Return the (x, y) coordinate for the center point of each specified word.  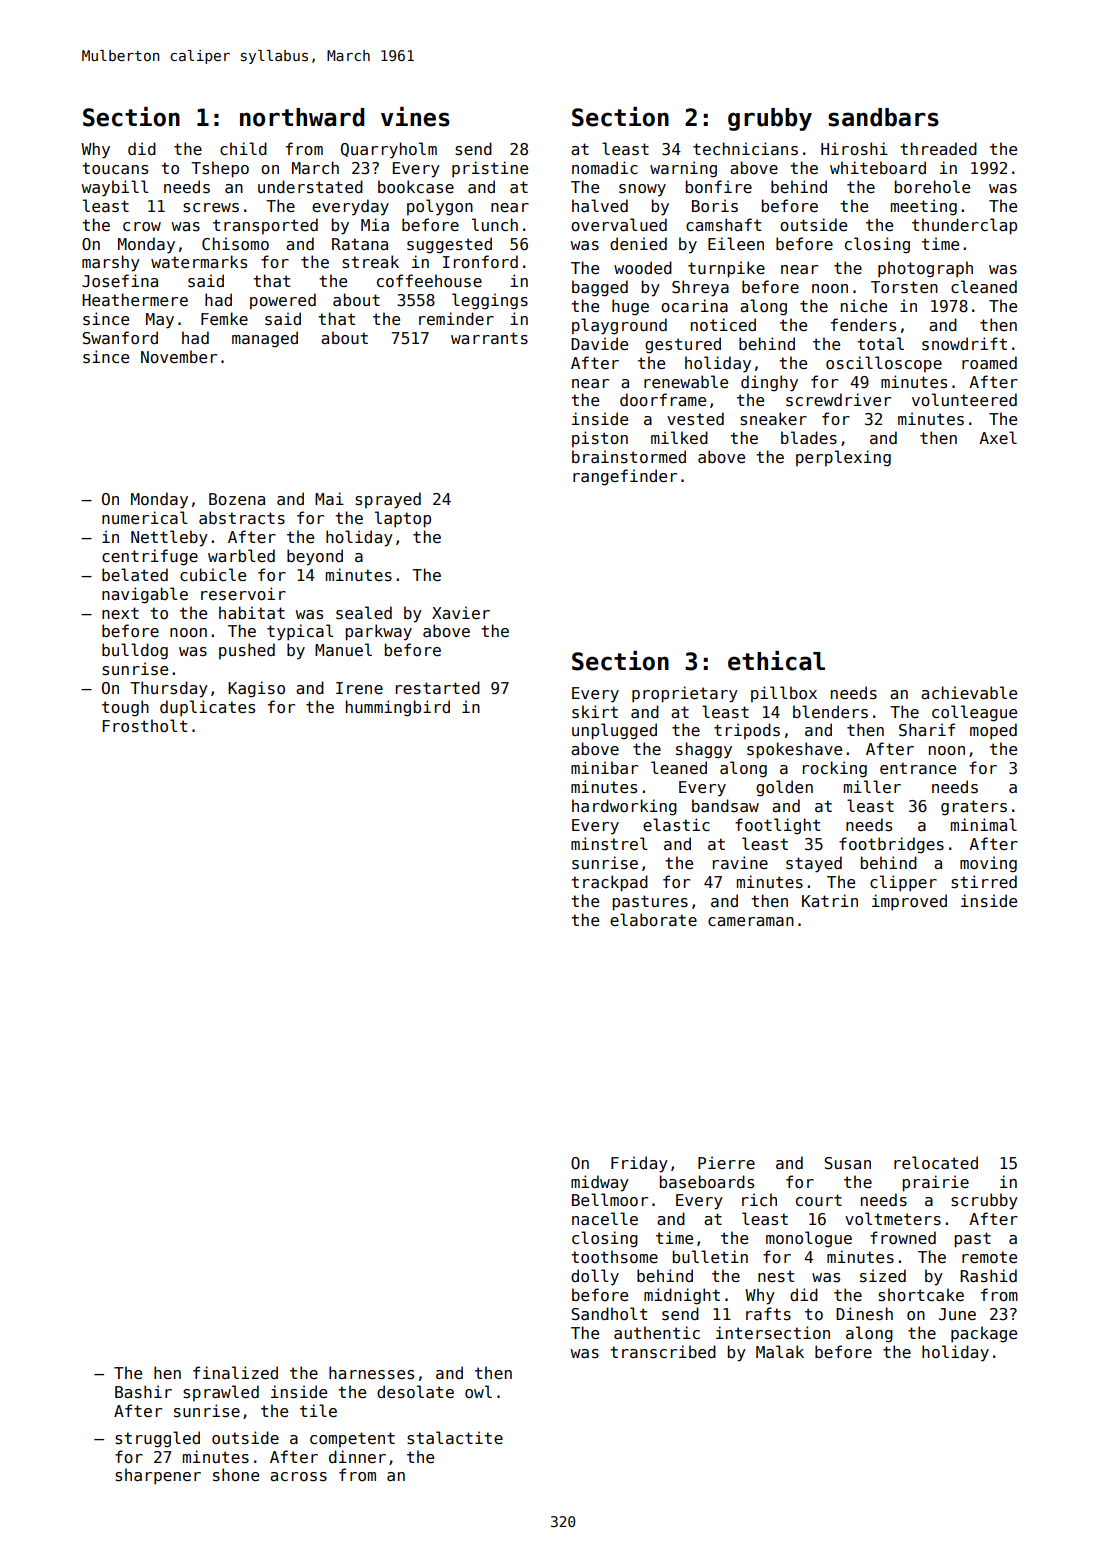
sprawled (221, 1393)
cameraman (751, 921)
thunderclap (964, 226)
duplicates (207, 708)
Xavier (461, 612)
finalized (235, 1372)
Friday (639, 1164)
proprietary (685, 694)
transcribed (663, 1352)
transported (265, 226)
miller (872, 786)
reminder (456, 318)
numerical (144, 517)
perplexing (843, 458)
